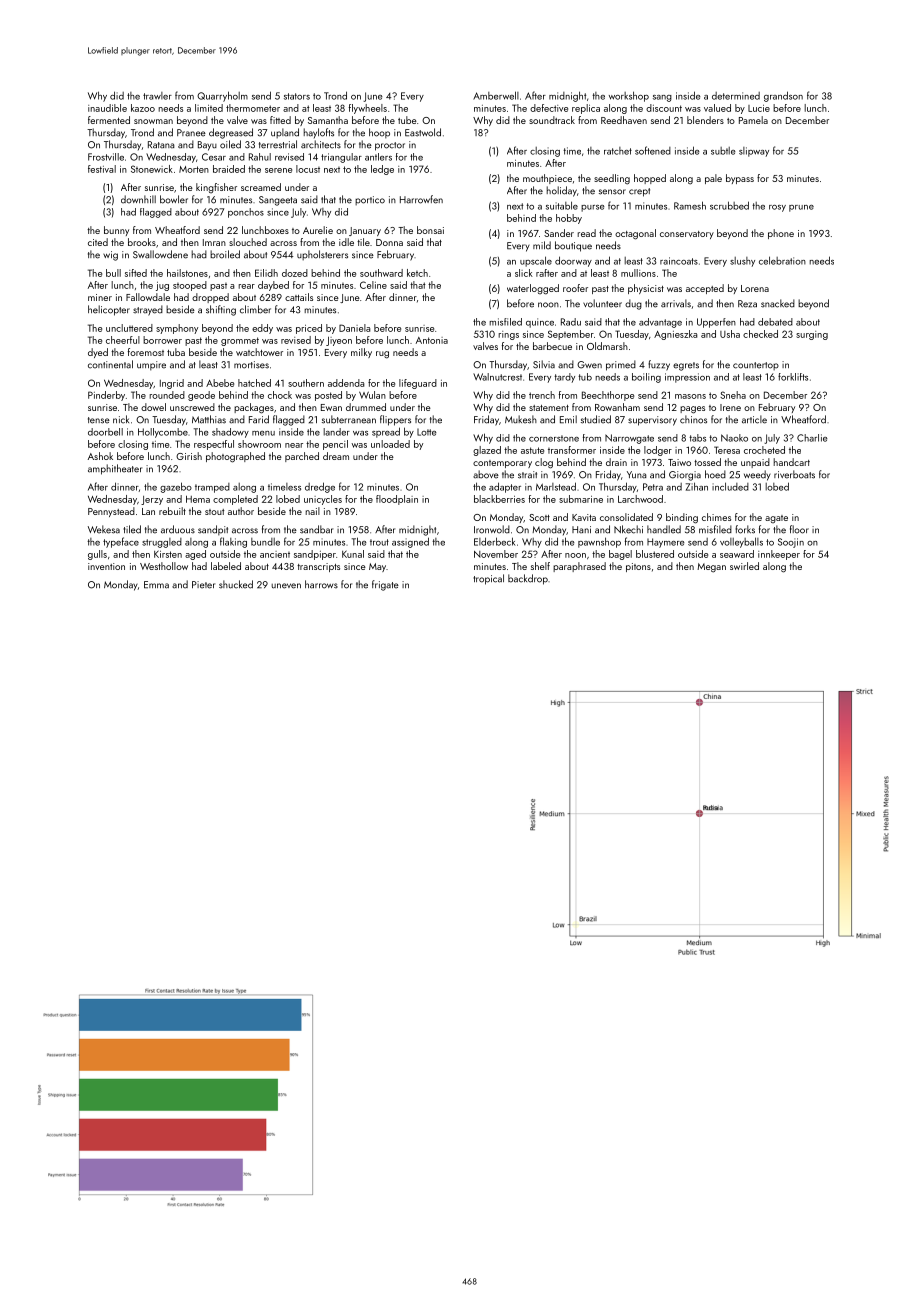  Describe the element at coordinates (561, 191) in the image. I see `holiday` at that location.
